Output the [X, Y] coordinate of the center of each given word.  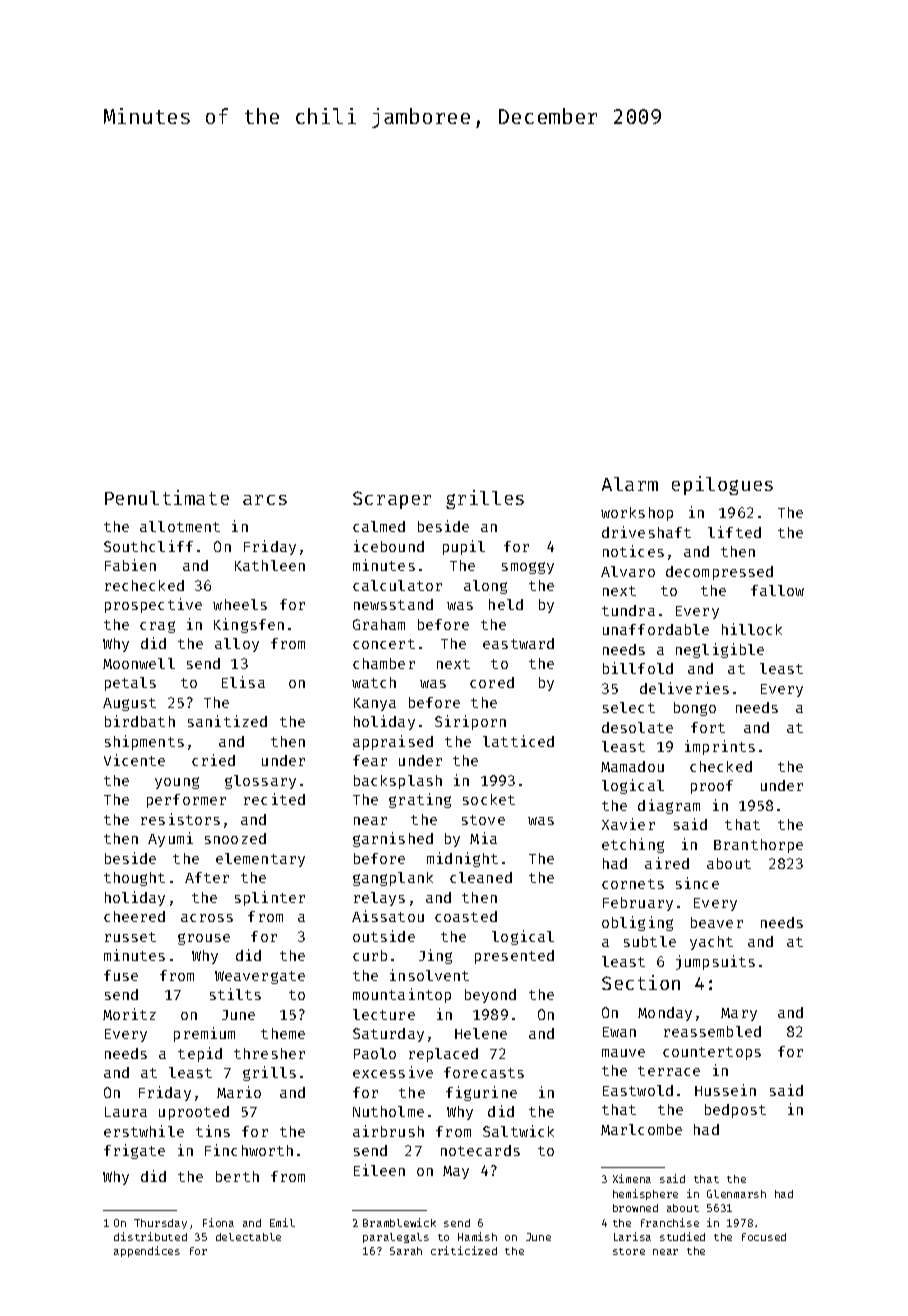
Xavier [628, 824]
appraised [393, 742]
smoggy [528, 568]
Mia [483, 838]
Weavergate [260, 977]
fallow [777, 590]
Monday [665, 1014]
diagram [669, 806]
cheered [134, 916]
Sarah [406, 1251]
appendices [147, 1251]
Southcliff [148, 546]
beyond [490, 996]
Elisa [243, 682]
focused [764, 1237]
